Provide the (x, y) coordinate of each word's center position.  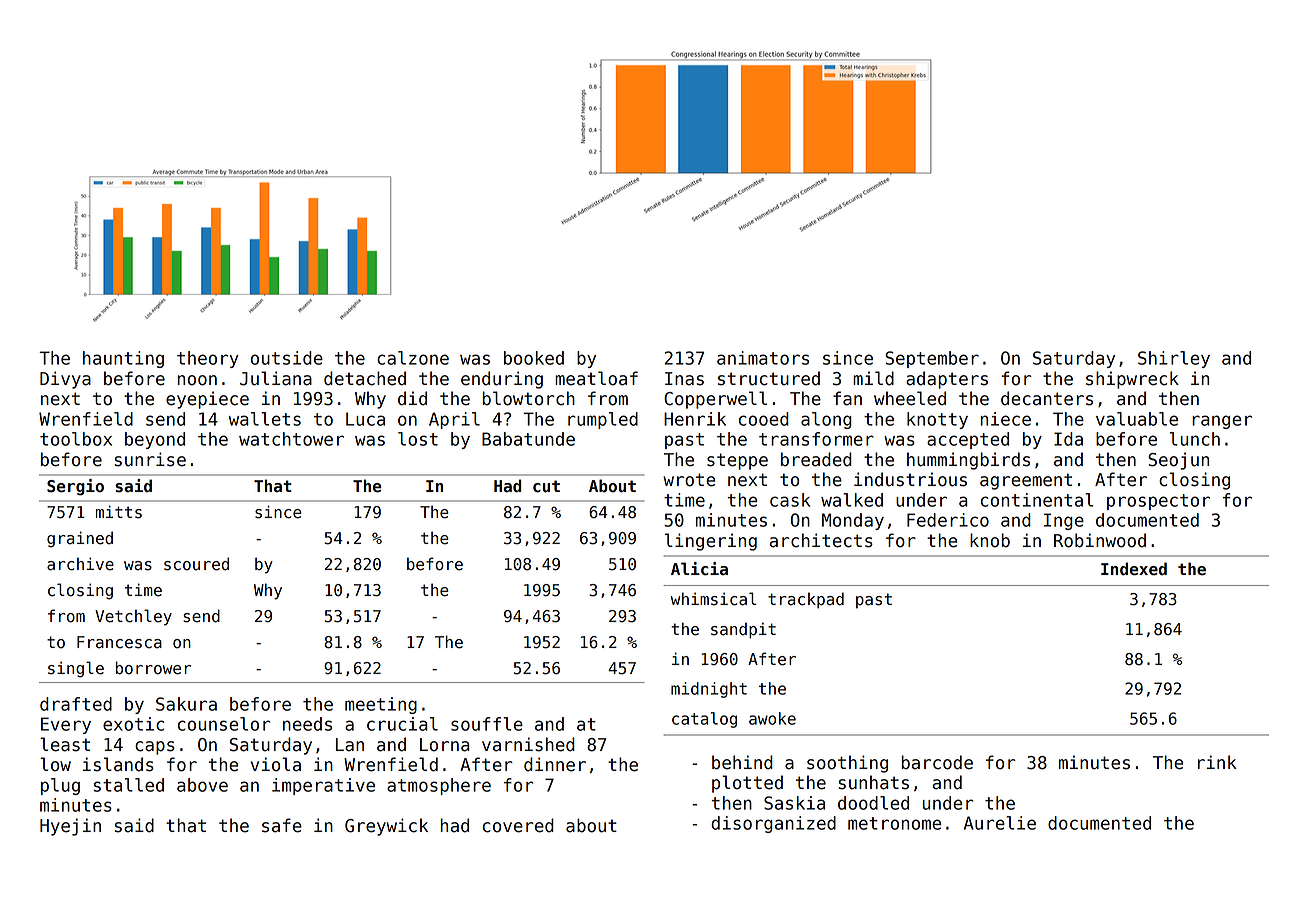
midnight (709, 690)
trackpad (806, 600)
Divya (65, 380)
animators (763, 358)
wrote (689, 480)
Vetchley (133, 617)
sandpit (743, 630)
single (76, 669)
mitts (119, 512)
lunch (1195, 439)
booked (534, 358)
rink (1217, 762)
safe (282, 825)
